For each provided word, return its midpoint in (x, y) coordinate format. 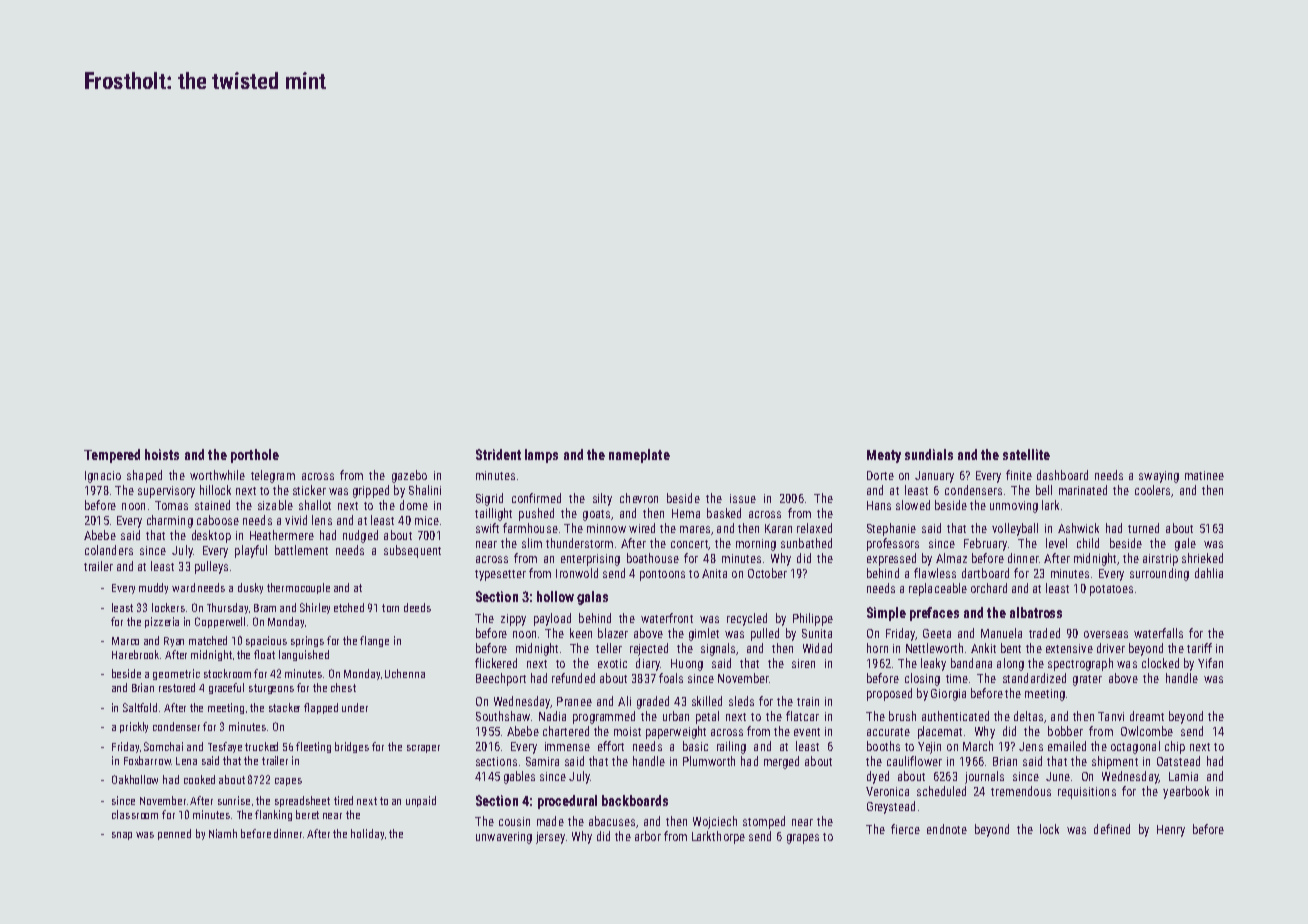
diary (648, 664)
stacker (284, 707)
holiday (367, 834)
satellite (1026, 454)
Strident (498, 454)
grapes (803, 839)
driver (1111, 648)
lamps (541, 456)
